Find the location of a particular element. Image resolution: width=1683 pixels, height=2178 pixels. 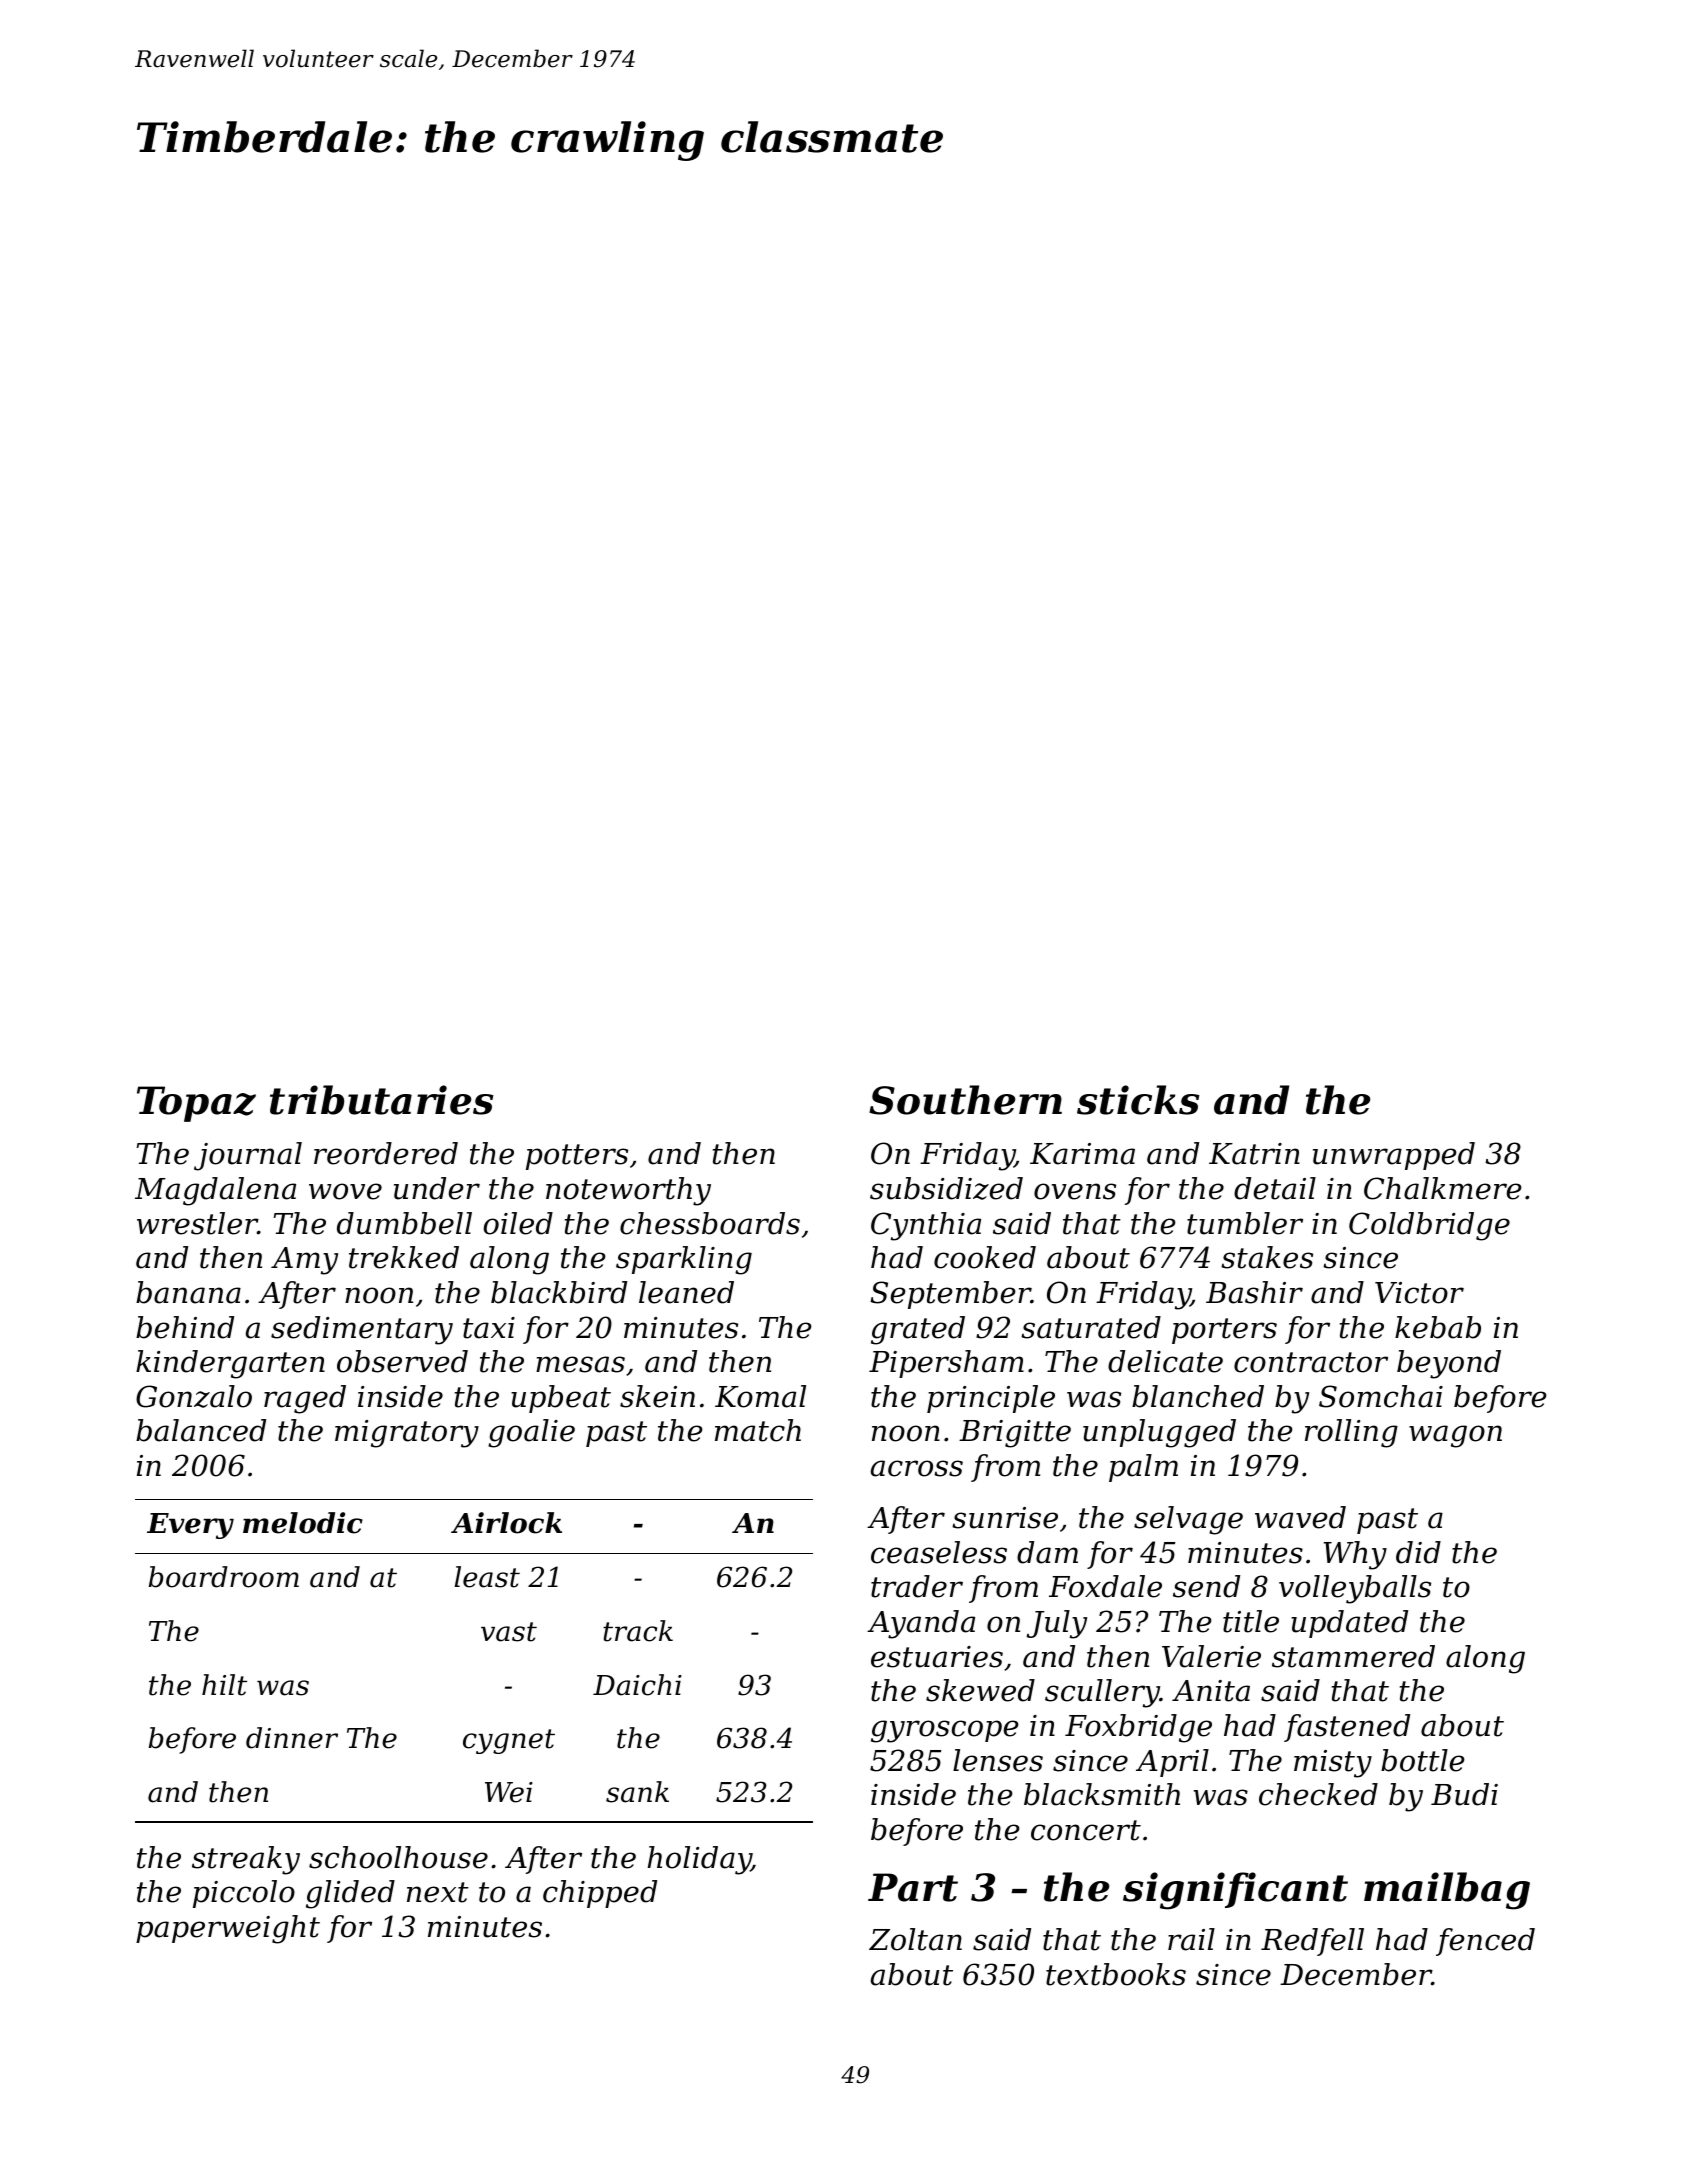

tributaries is located at coordinates (381, 1100).
